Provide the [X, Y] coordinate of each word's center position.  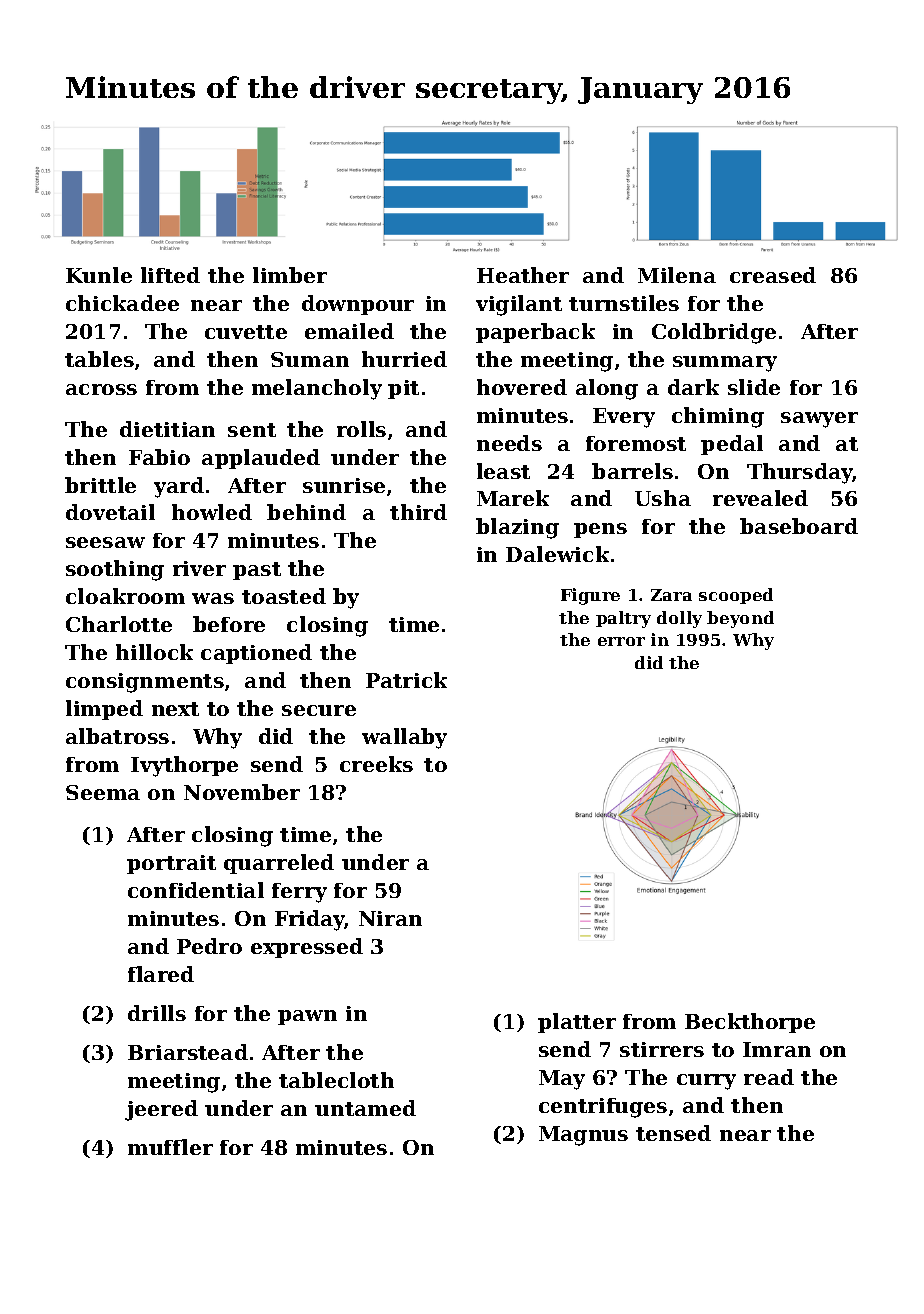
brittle [100, 485]
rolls [361, 429]
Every [624, 418]
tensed [673, 1133]
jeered [161, 1110]
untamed [365, 1108]
